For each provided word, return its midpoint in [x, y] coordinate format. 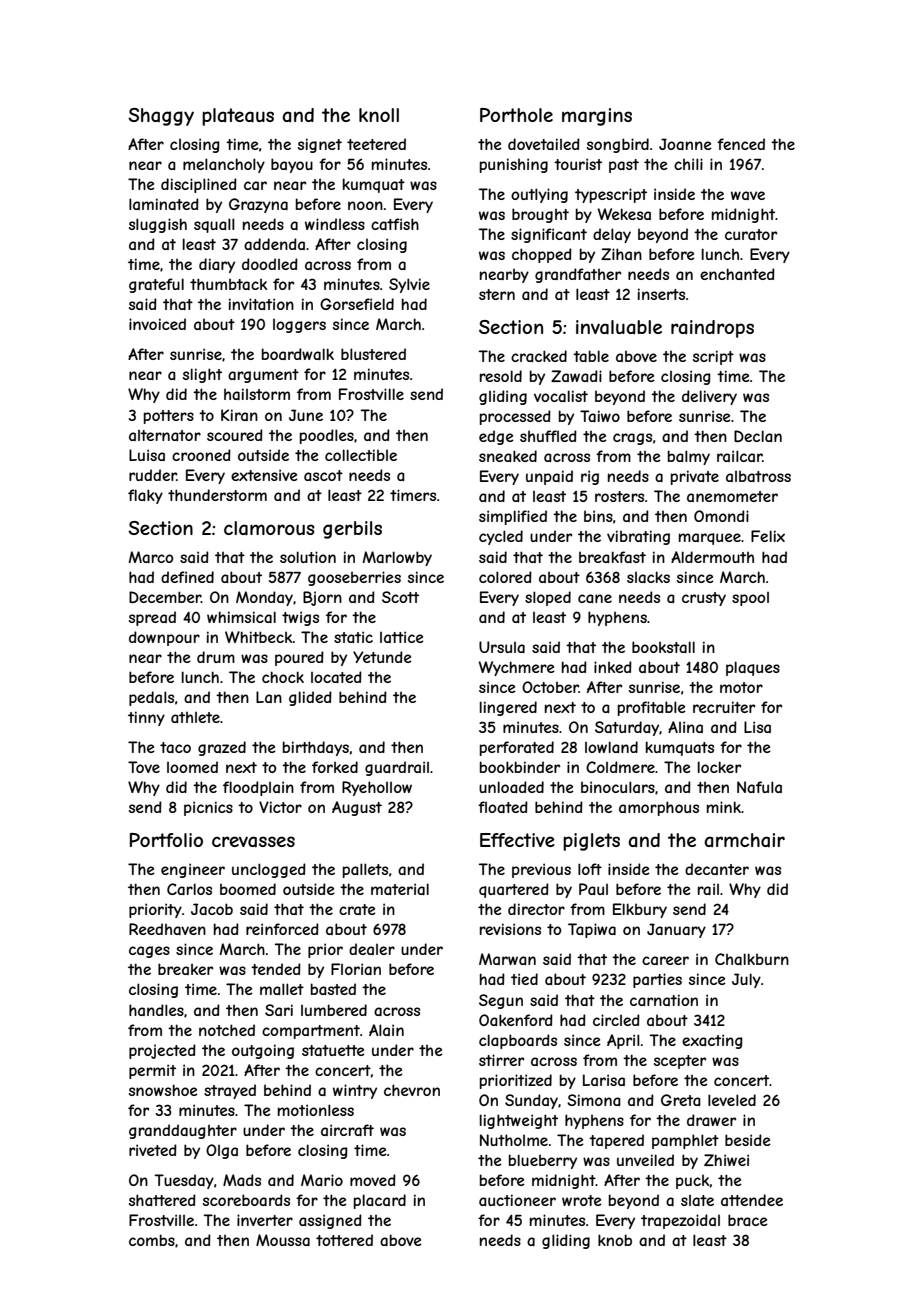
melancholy [224, 165]
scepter [680, 1062]
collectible [361, 455]
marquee [710, 539]
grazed [222, 748]
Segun [501, 1001]
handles [156, 1010]
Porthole [516, 115]
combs [152, 1240]
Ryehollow [377, 788]
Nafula [759, 787]
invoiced [157, 324]
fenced [741, 144]
